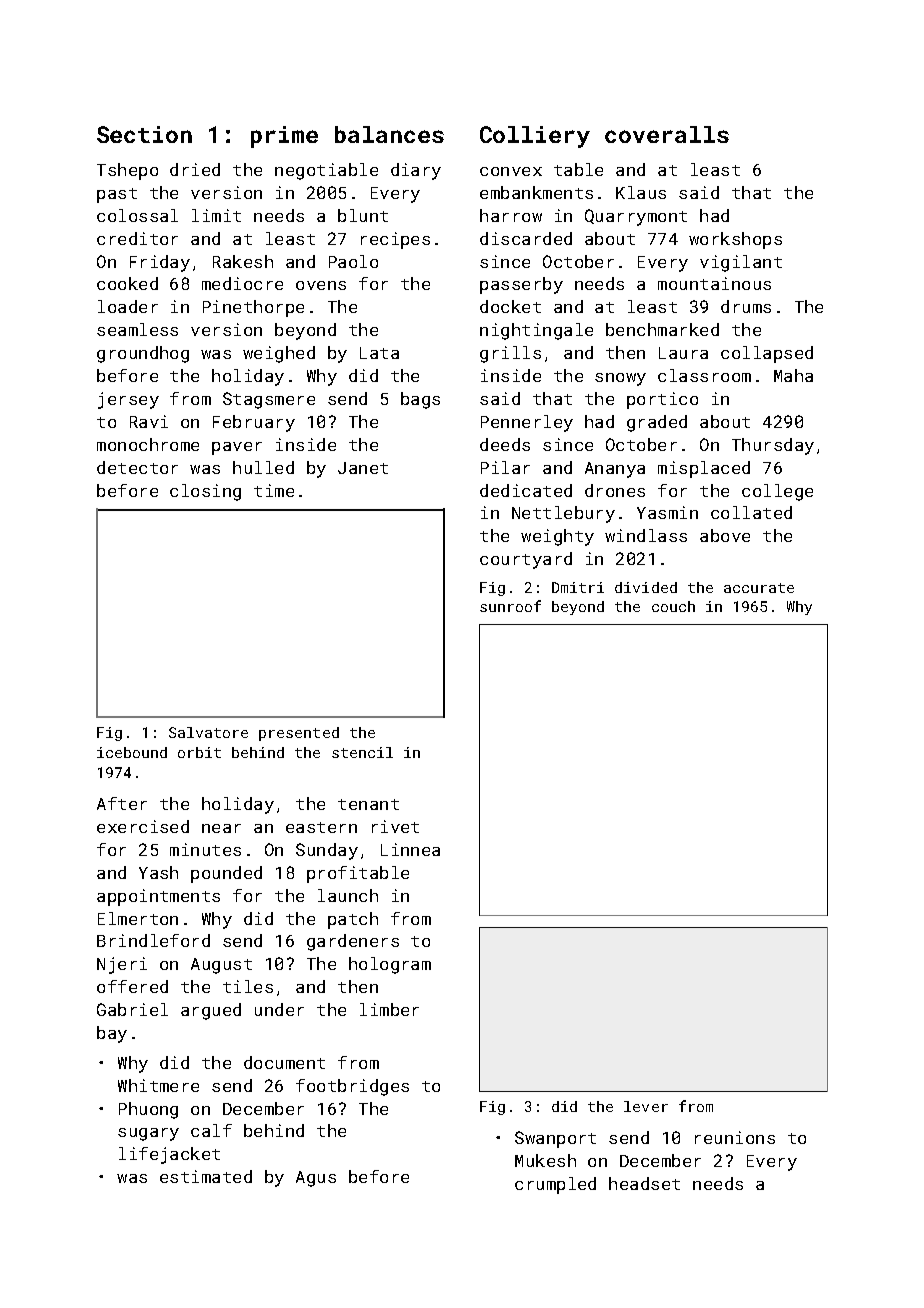  What do you see at coordinates (279, 354) in the image?
I see `weighed` at bounding box center [279, 354].
